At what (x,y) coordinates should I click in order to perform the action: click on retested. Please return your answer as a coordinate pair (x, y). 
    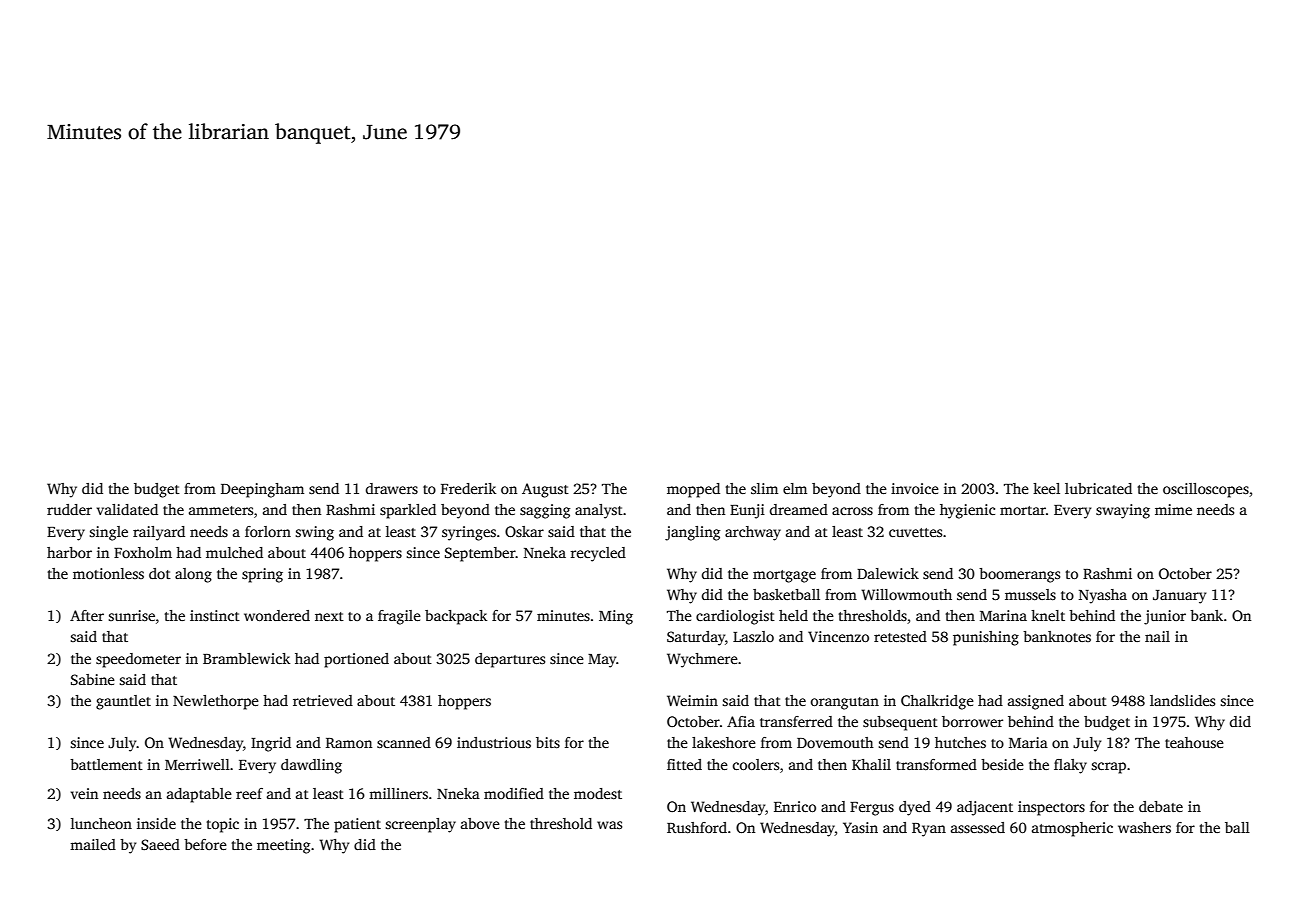
    Looking at the image, I should click on (900, 636).
